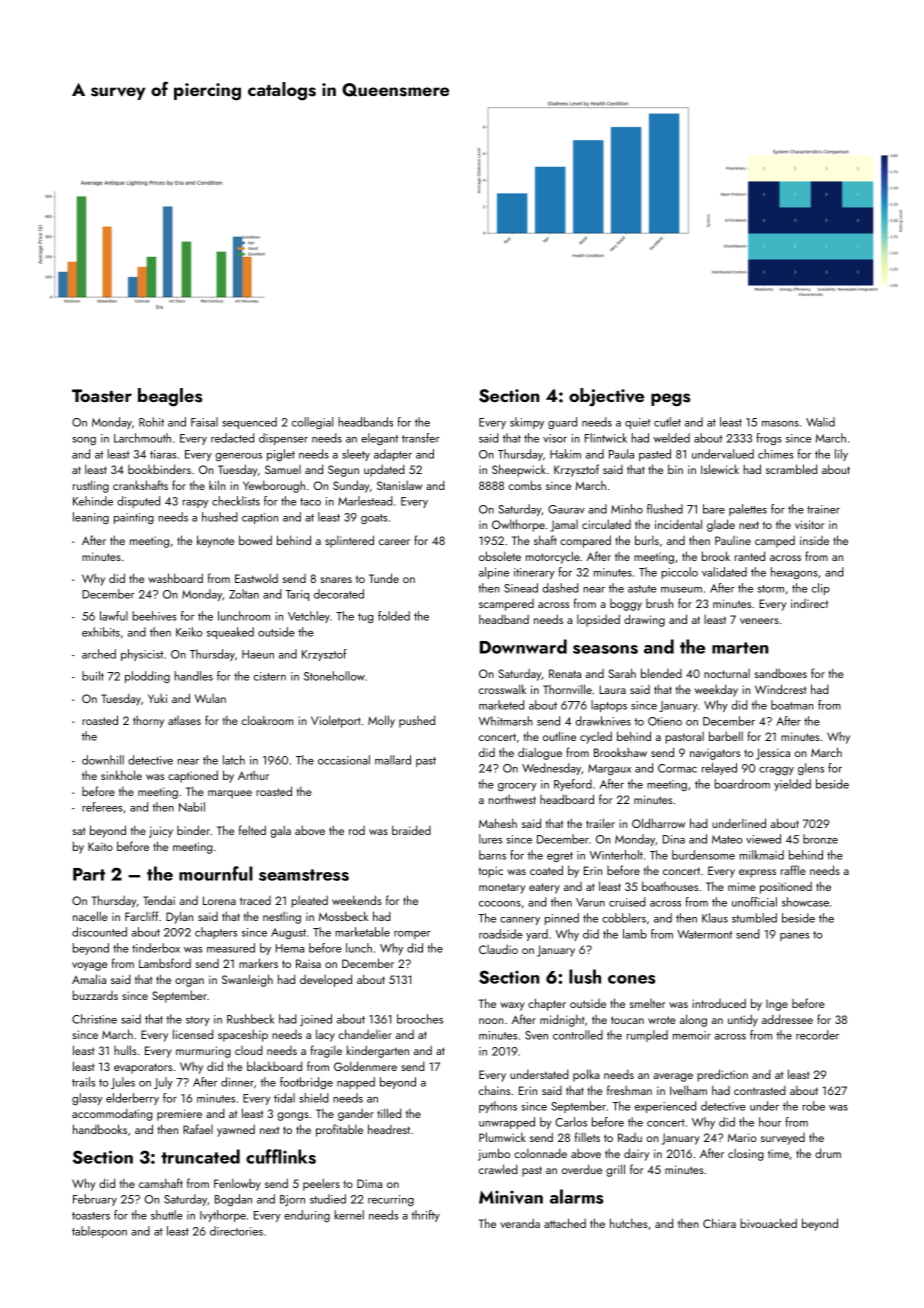  I want to click on dairy, so click(636, 1154).
